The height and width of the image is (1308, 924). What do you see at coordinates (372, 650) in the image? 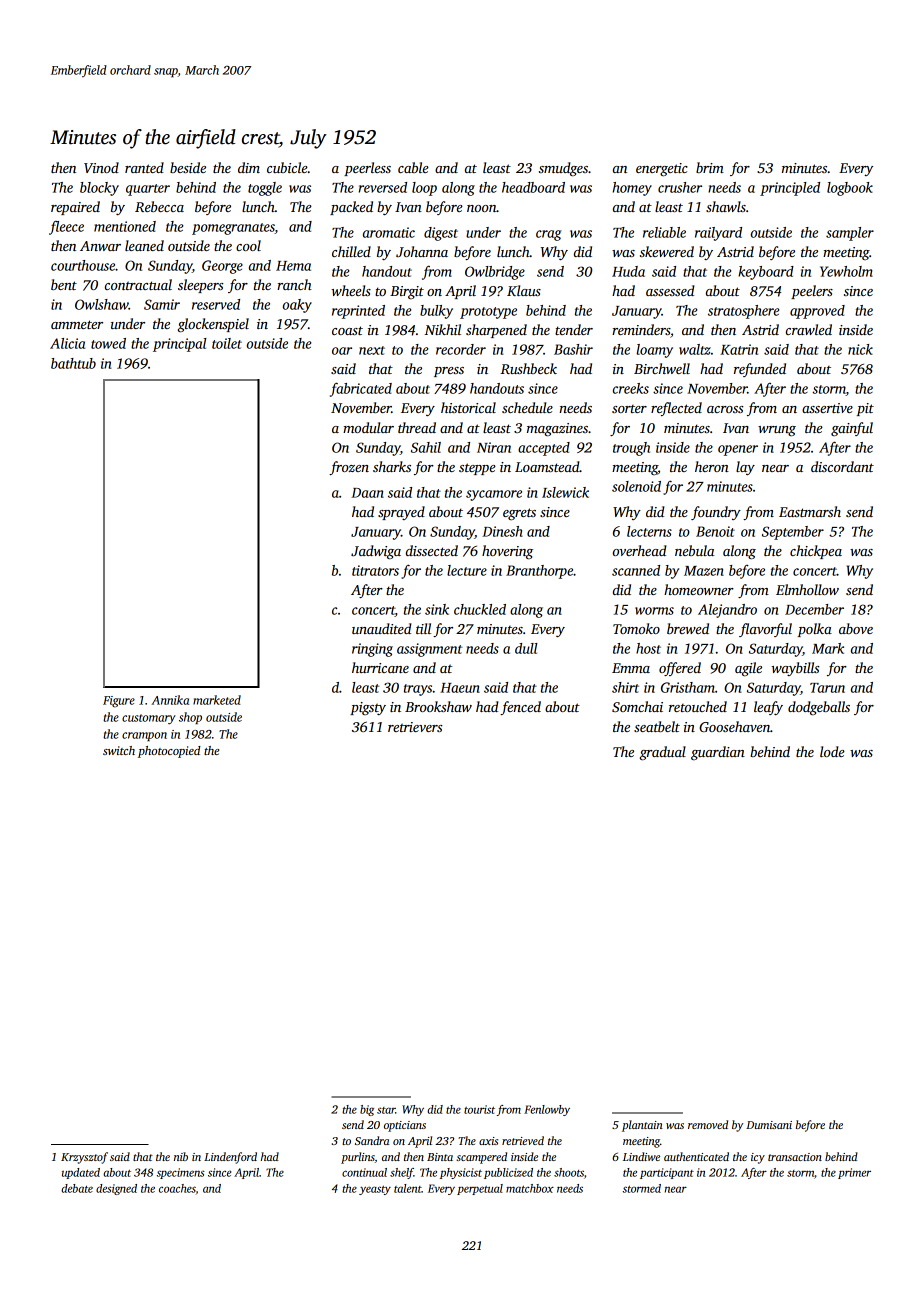
I see `ringing` at bounding box center [372, 650].
